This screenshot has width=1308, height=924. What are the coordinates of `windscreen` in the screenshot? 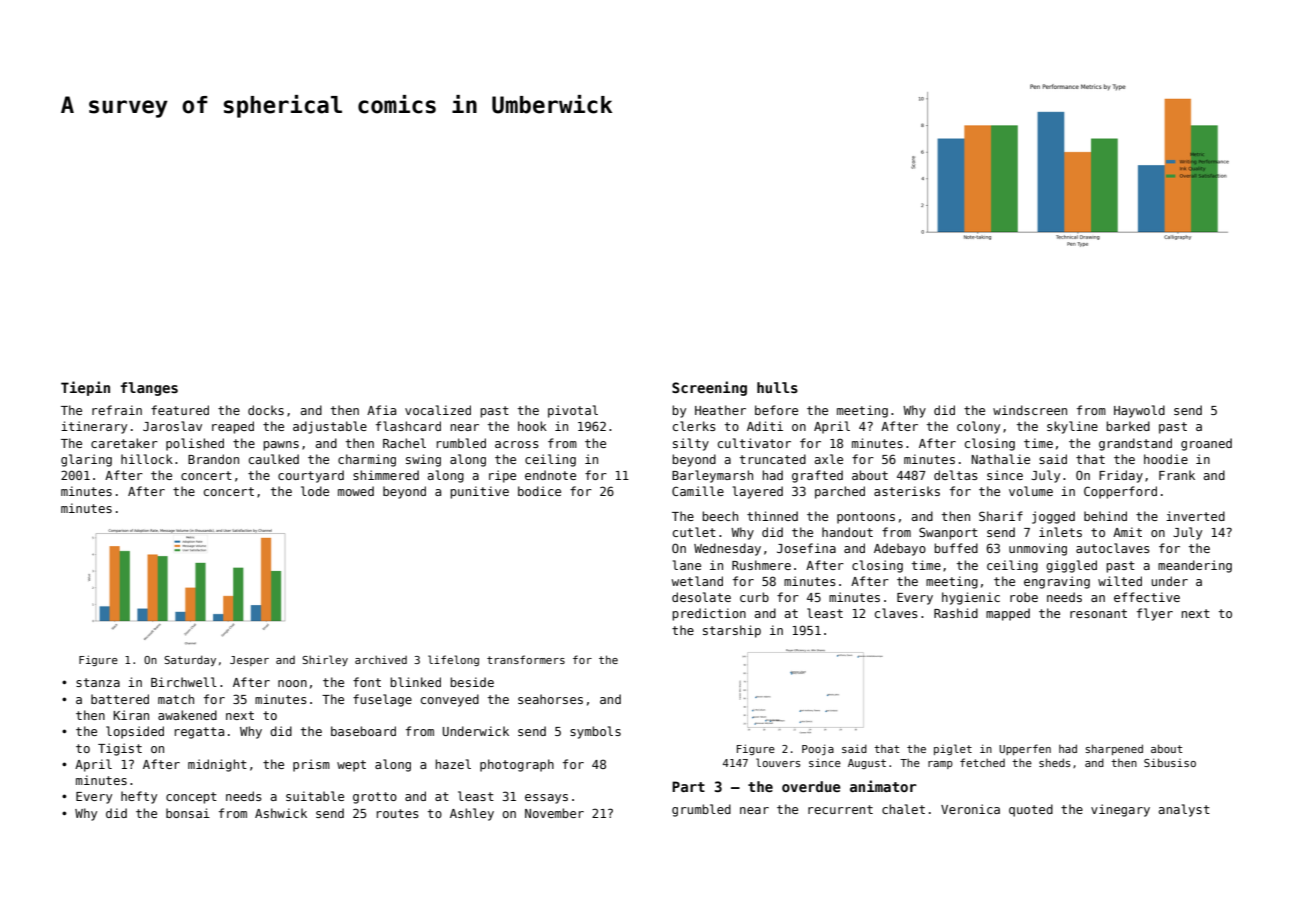 It's located at (1030, 410).
